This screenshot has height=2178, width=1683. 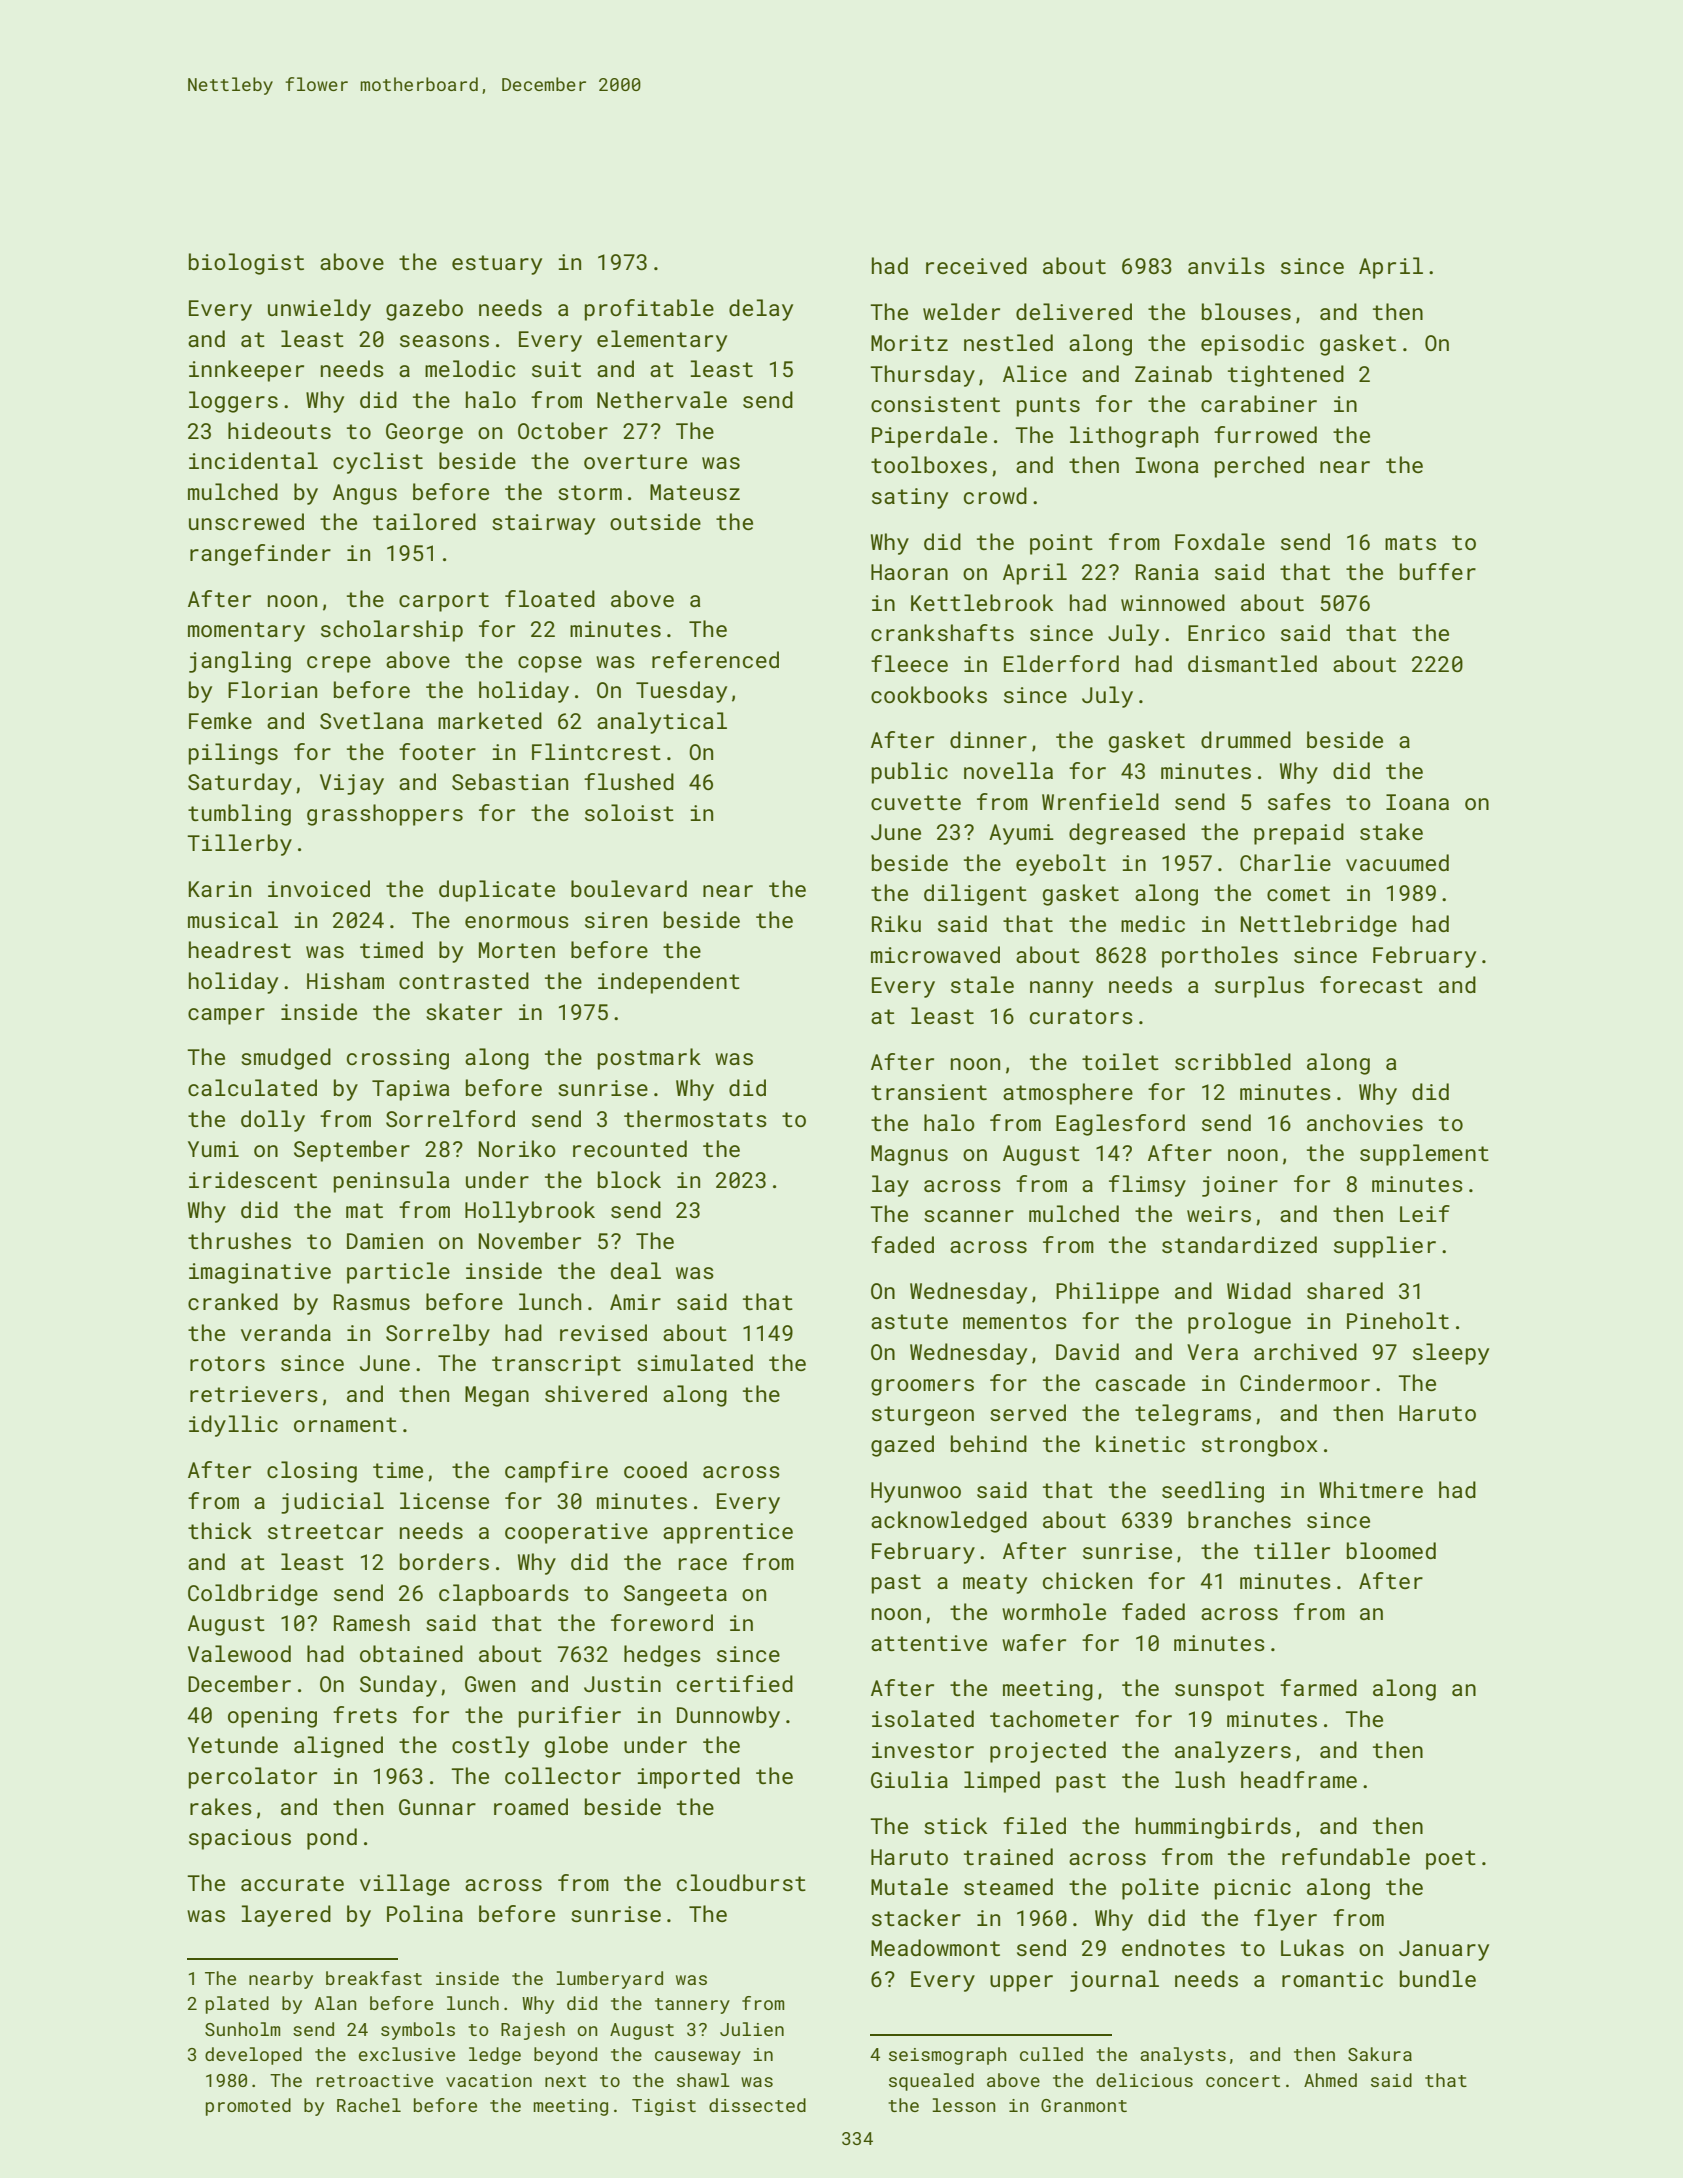 I want to click on Hisham, so click(x=345, y=980).
